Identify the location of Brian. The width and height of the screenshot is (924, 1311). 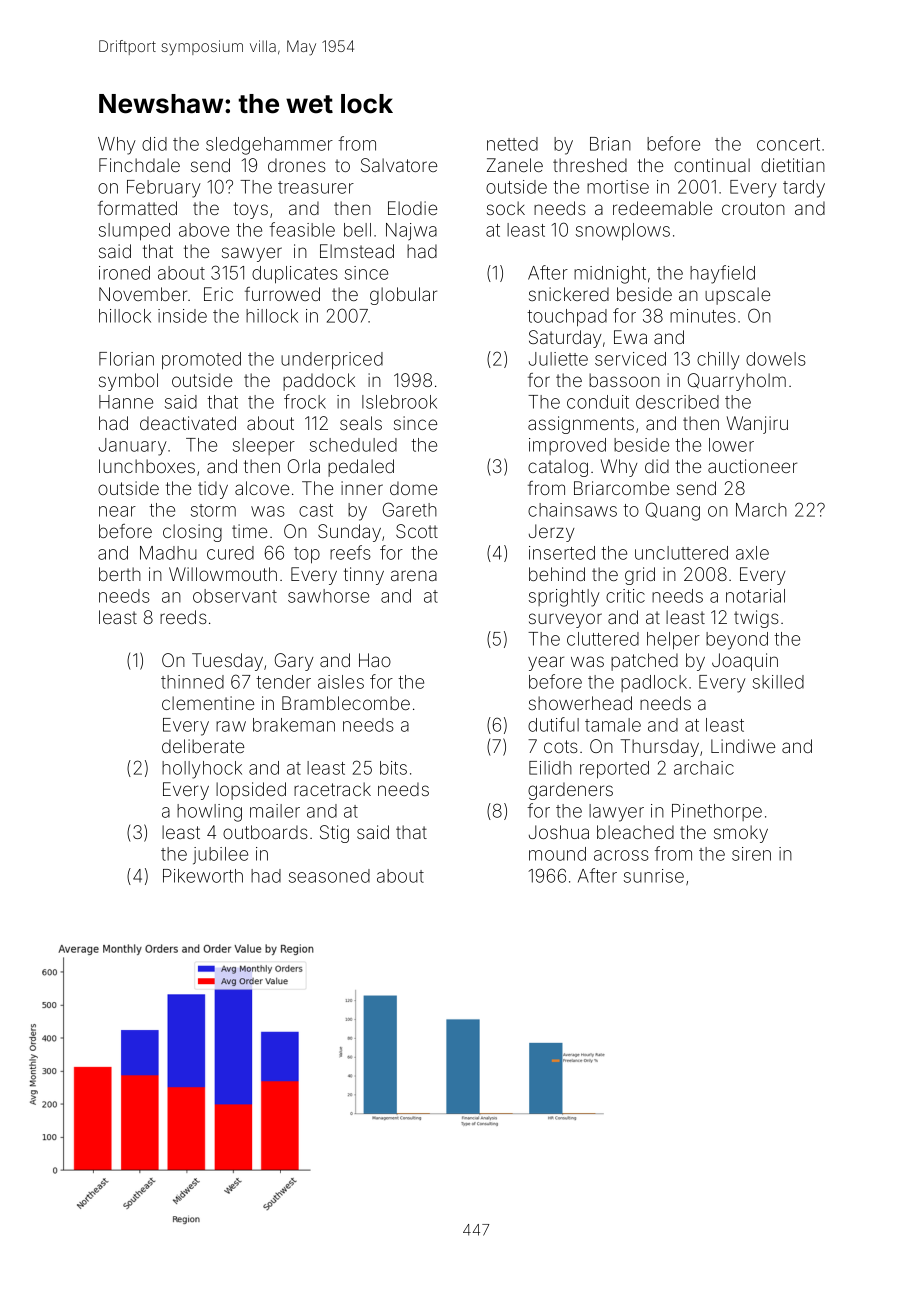
(610, 144).
